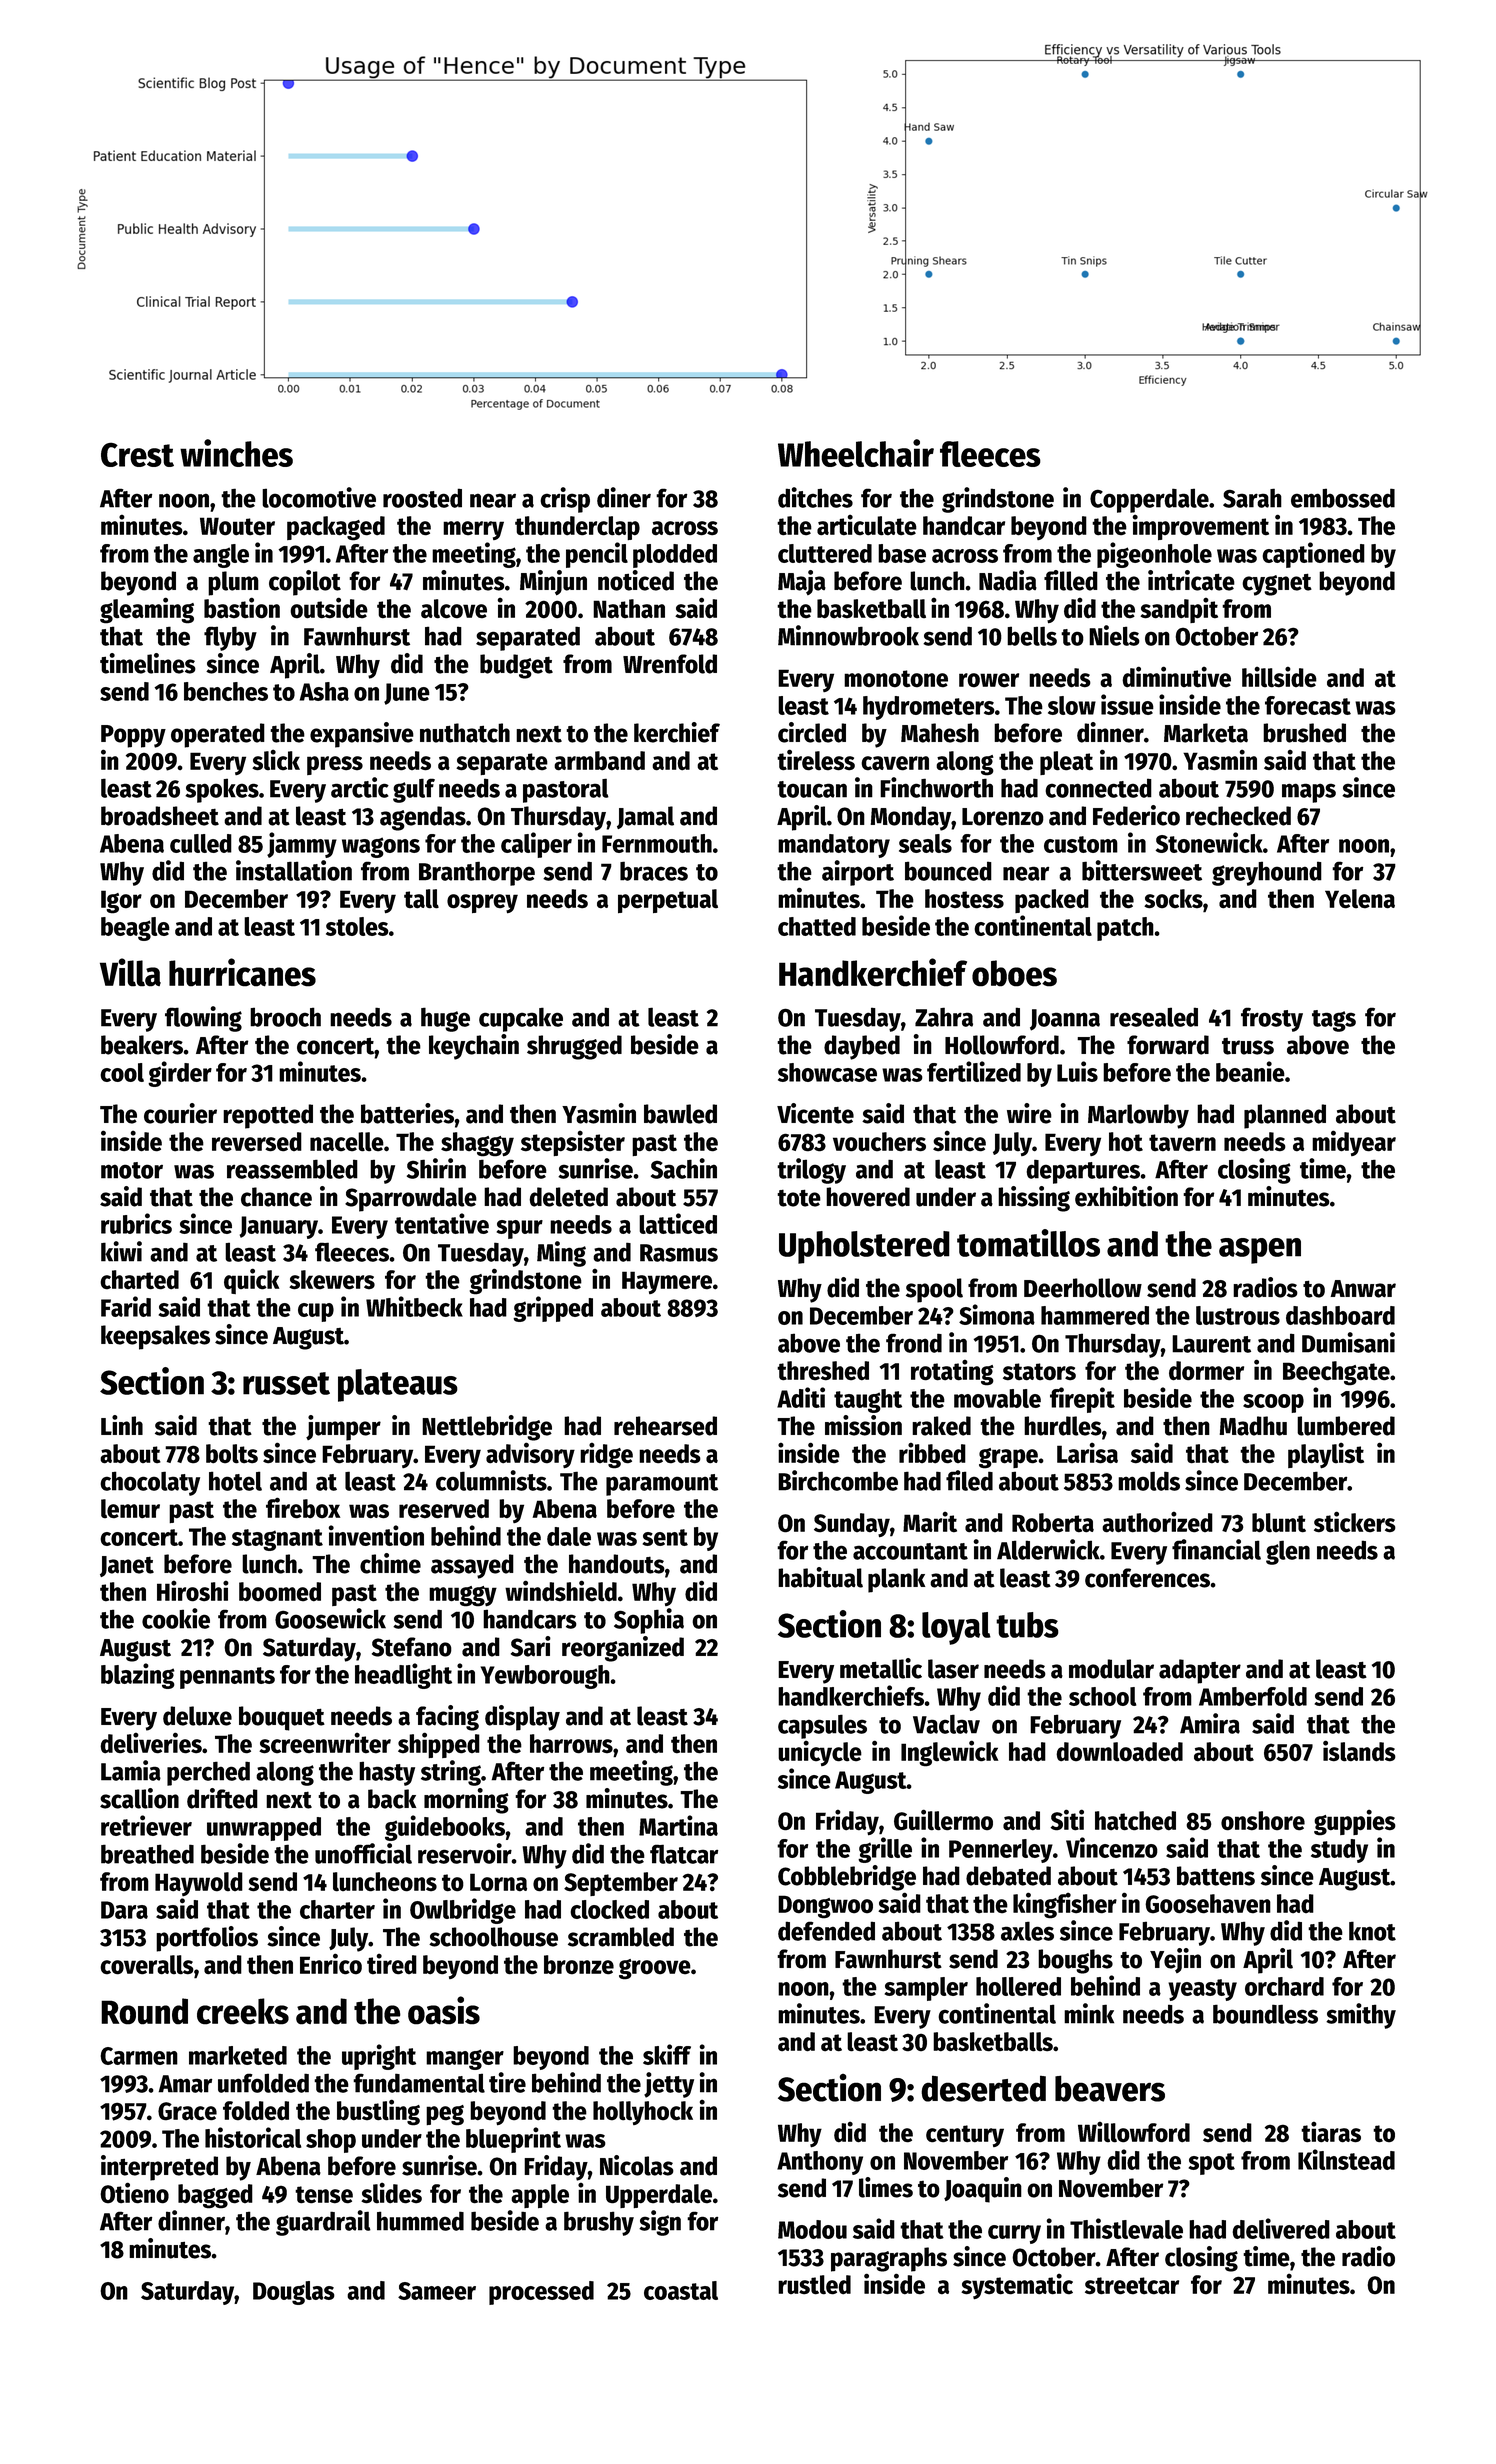  Describe the element at coordinates (856, 453) in the page. I see `Wheelchair` at that location.
